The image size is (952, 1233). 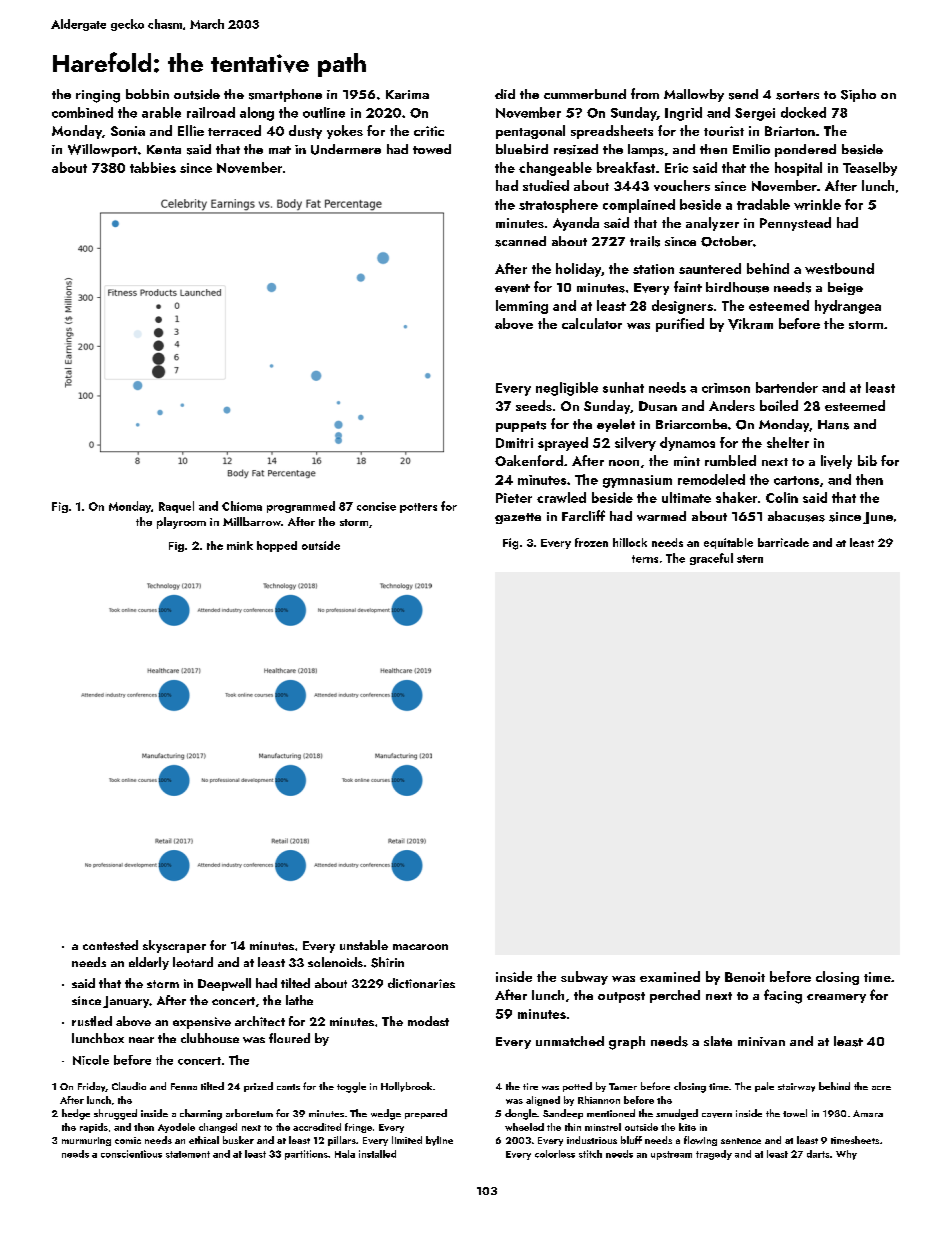 I want to click on skyscraper, so click(x=174, y=946).
